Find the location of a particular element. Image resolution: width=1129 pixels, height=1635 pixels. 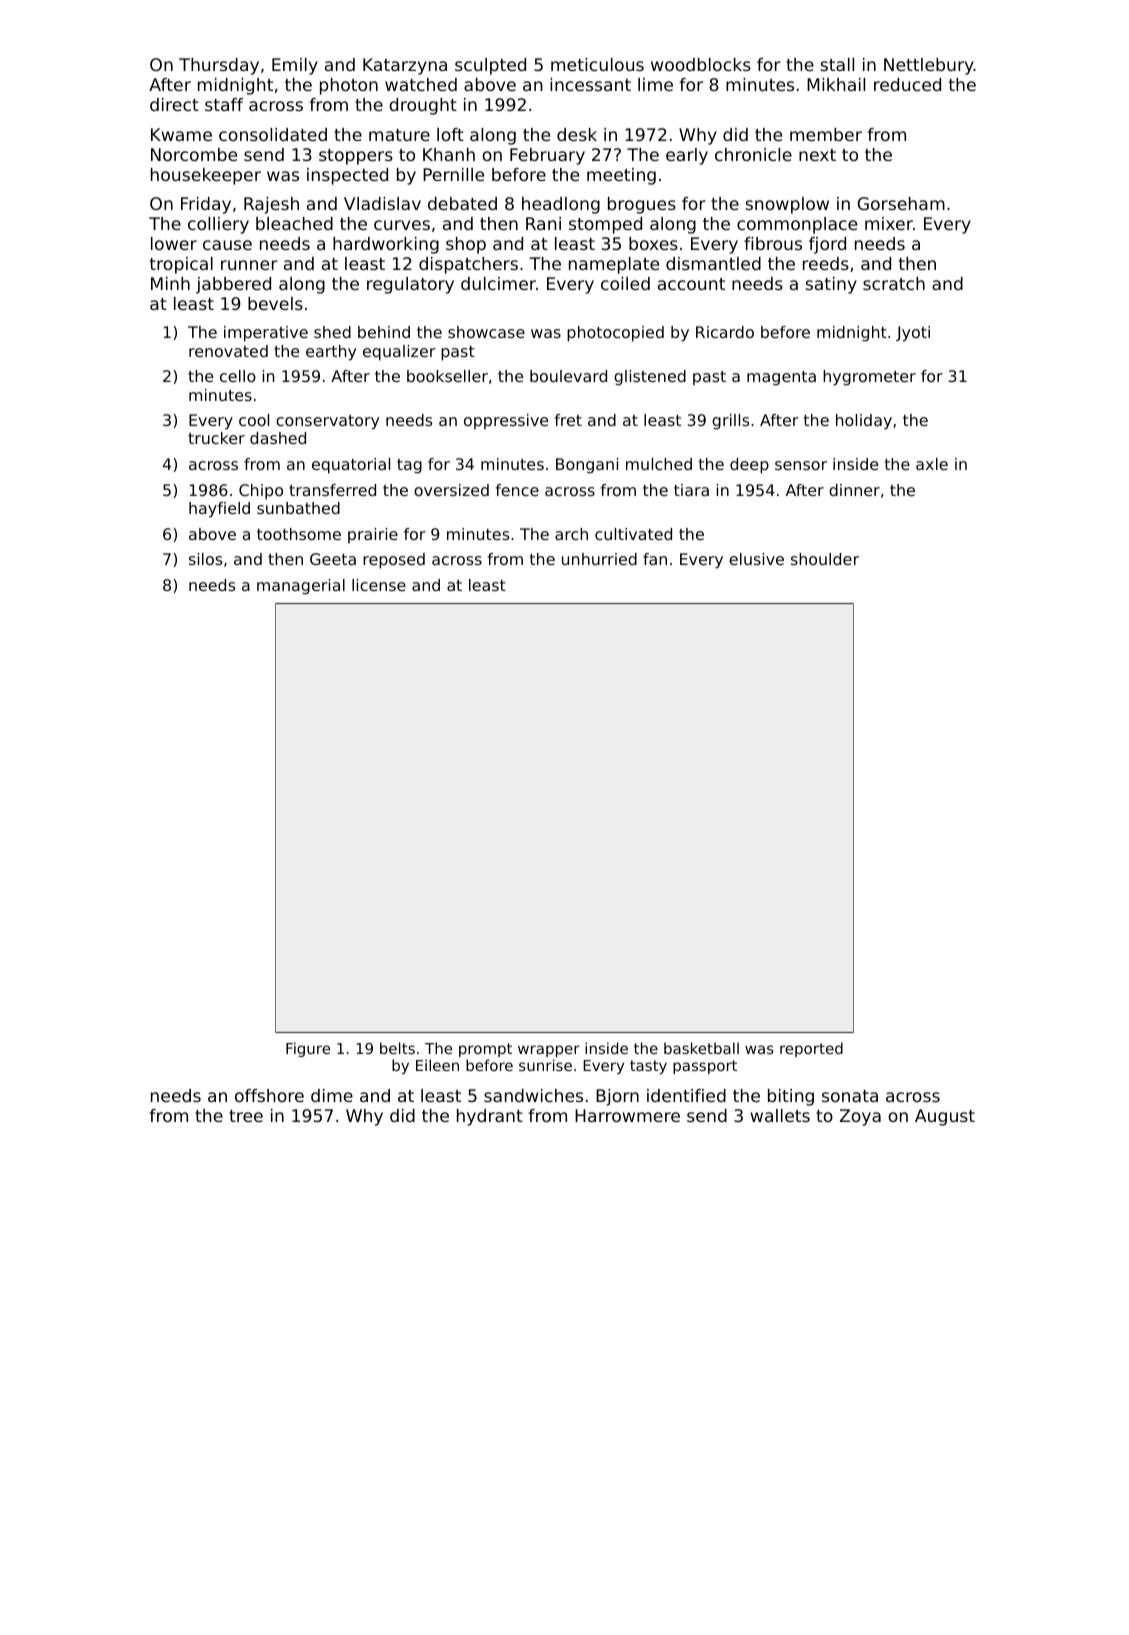

Nettlebury is located at coordinates (929, 66).
